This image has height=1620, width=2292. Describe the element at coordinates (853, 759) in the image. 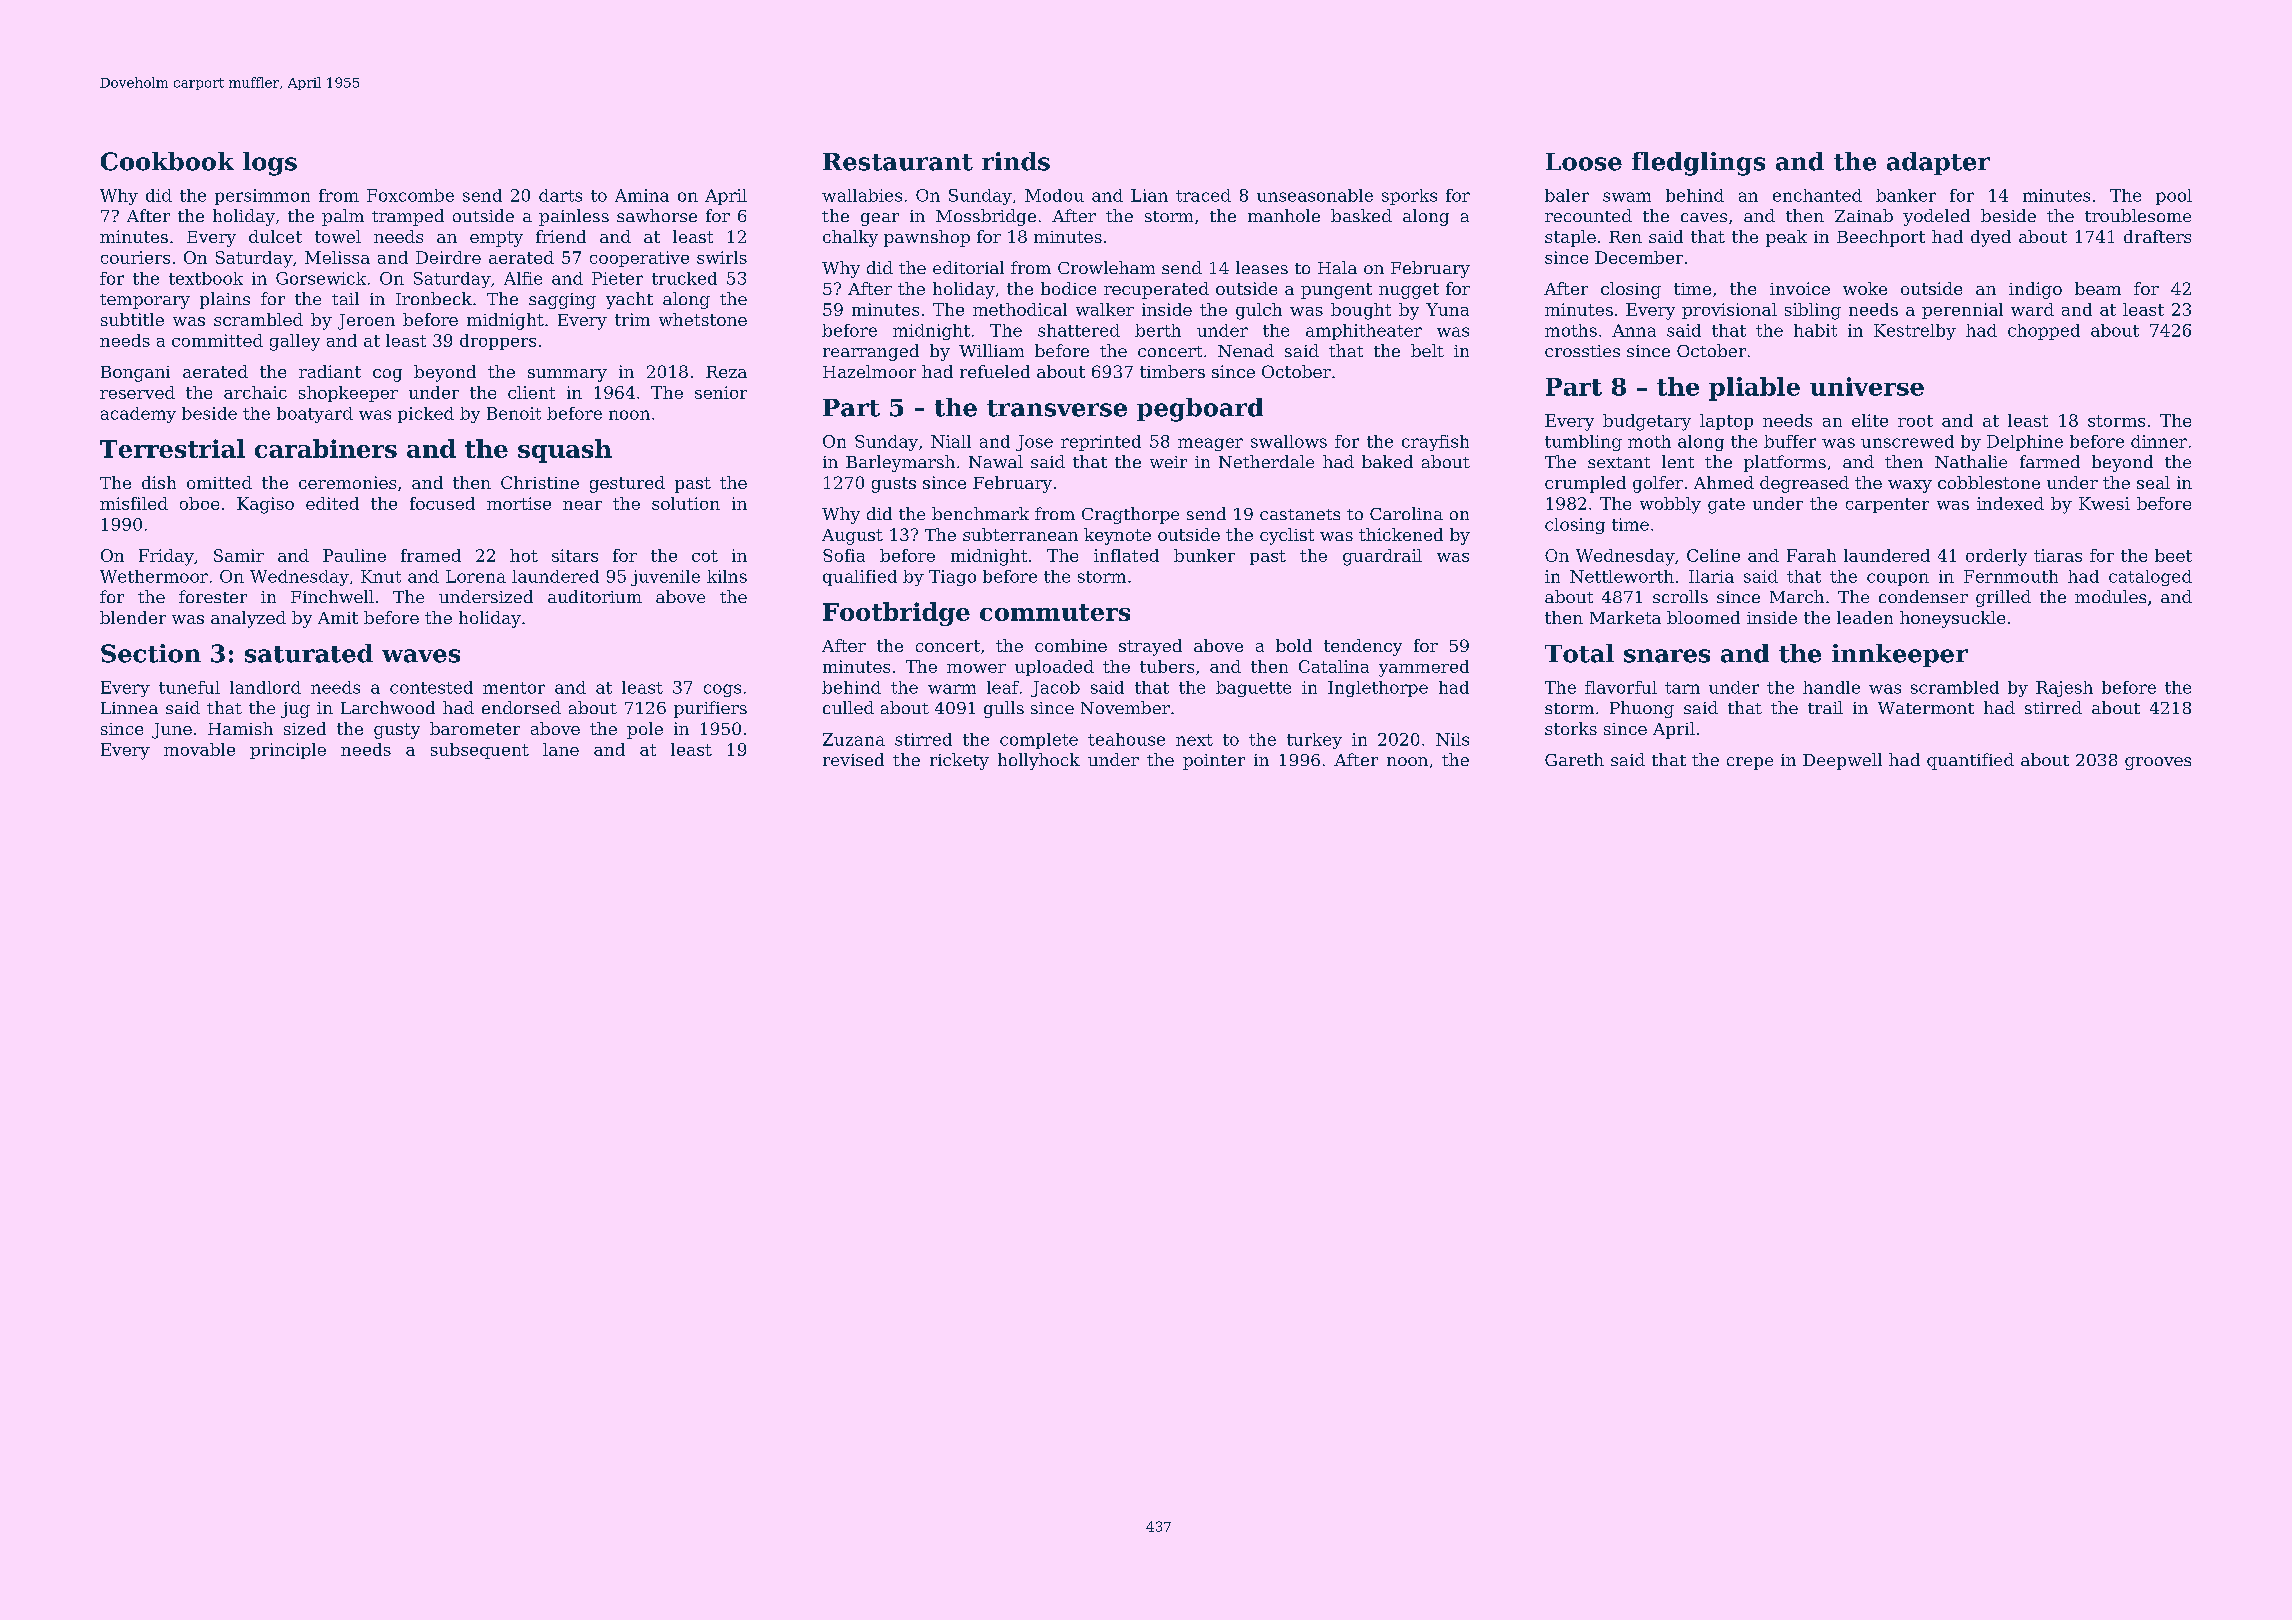

I see `revised` at that location.
